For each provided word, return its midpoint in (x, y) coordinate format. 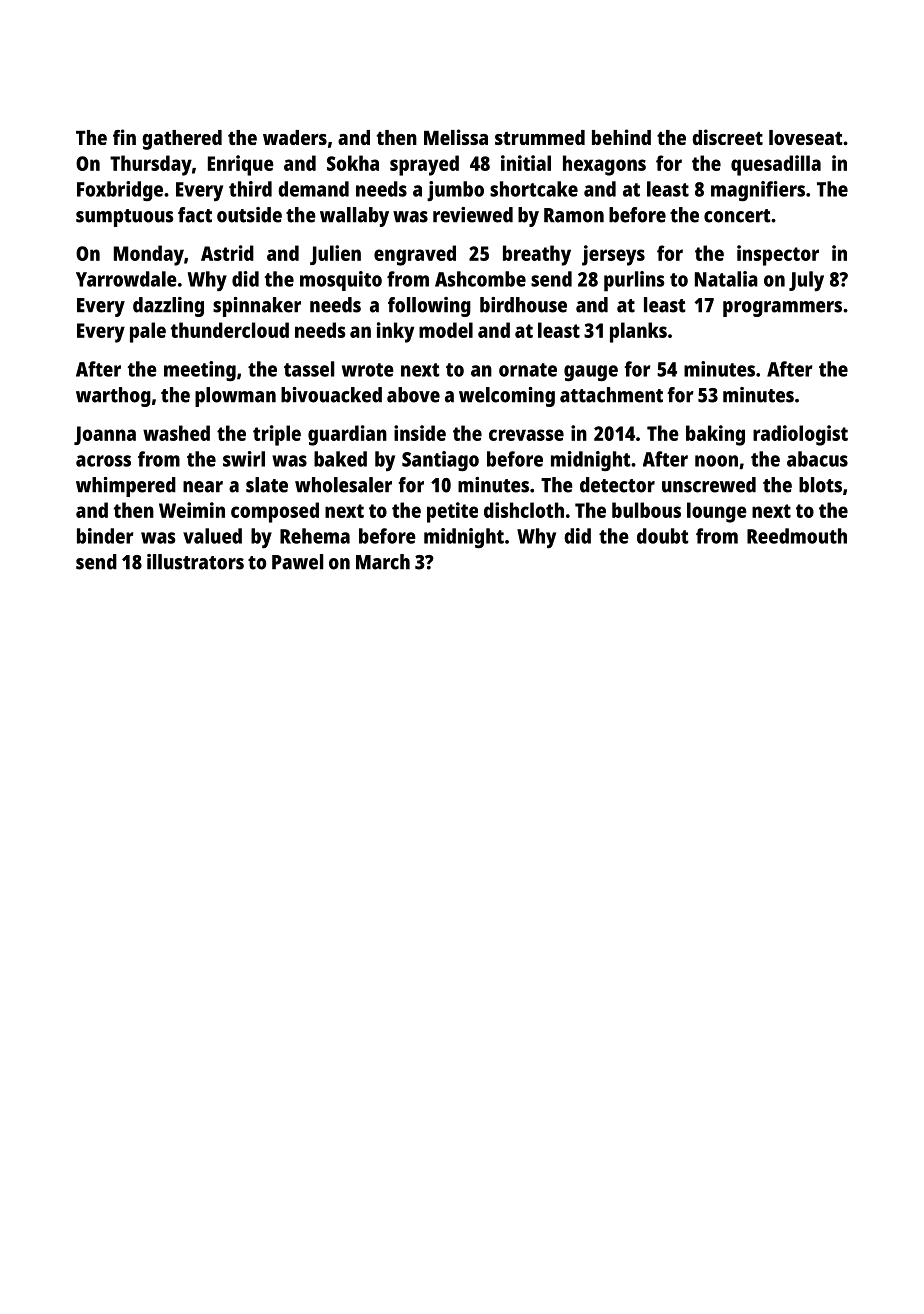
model (446, 330)
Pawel (298, 562)
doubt (663, 536)
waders (295, 137)
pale (148, 332)
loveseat (806, 137)
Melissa (456, 137)
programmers (782, 309)
